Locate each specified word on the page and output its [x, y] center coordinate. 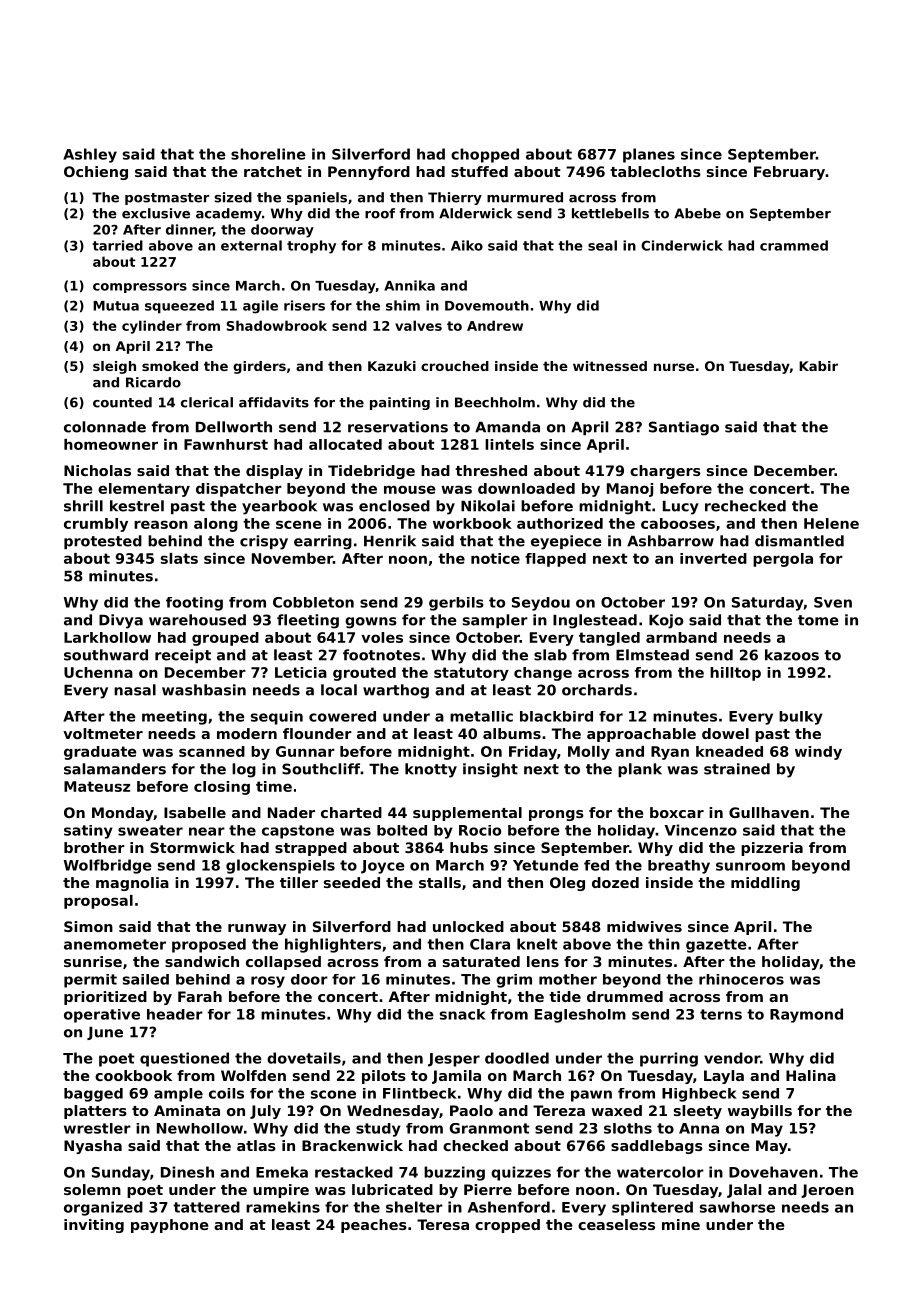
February [789, 173]
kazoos [792, 655]
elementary [144, 490]
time [274, 786]
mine [681, 1224]
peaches [374, 1226]
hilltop [735, 674]
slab [550, 655]
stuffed [479, 171]
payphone [170, 1226]
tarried [117, 245]
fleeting [308, 621]
